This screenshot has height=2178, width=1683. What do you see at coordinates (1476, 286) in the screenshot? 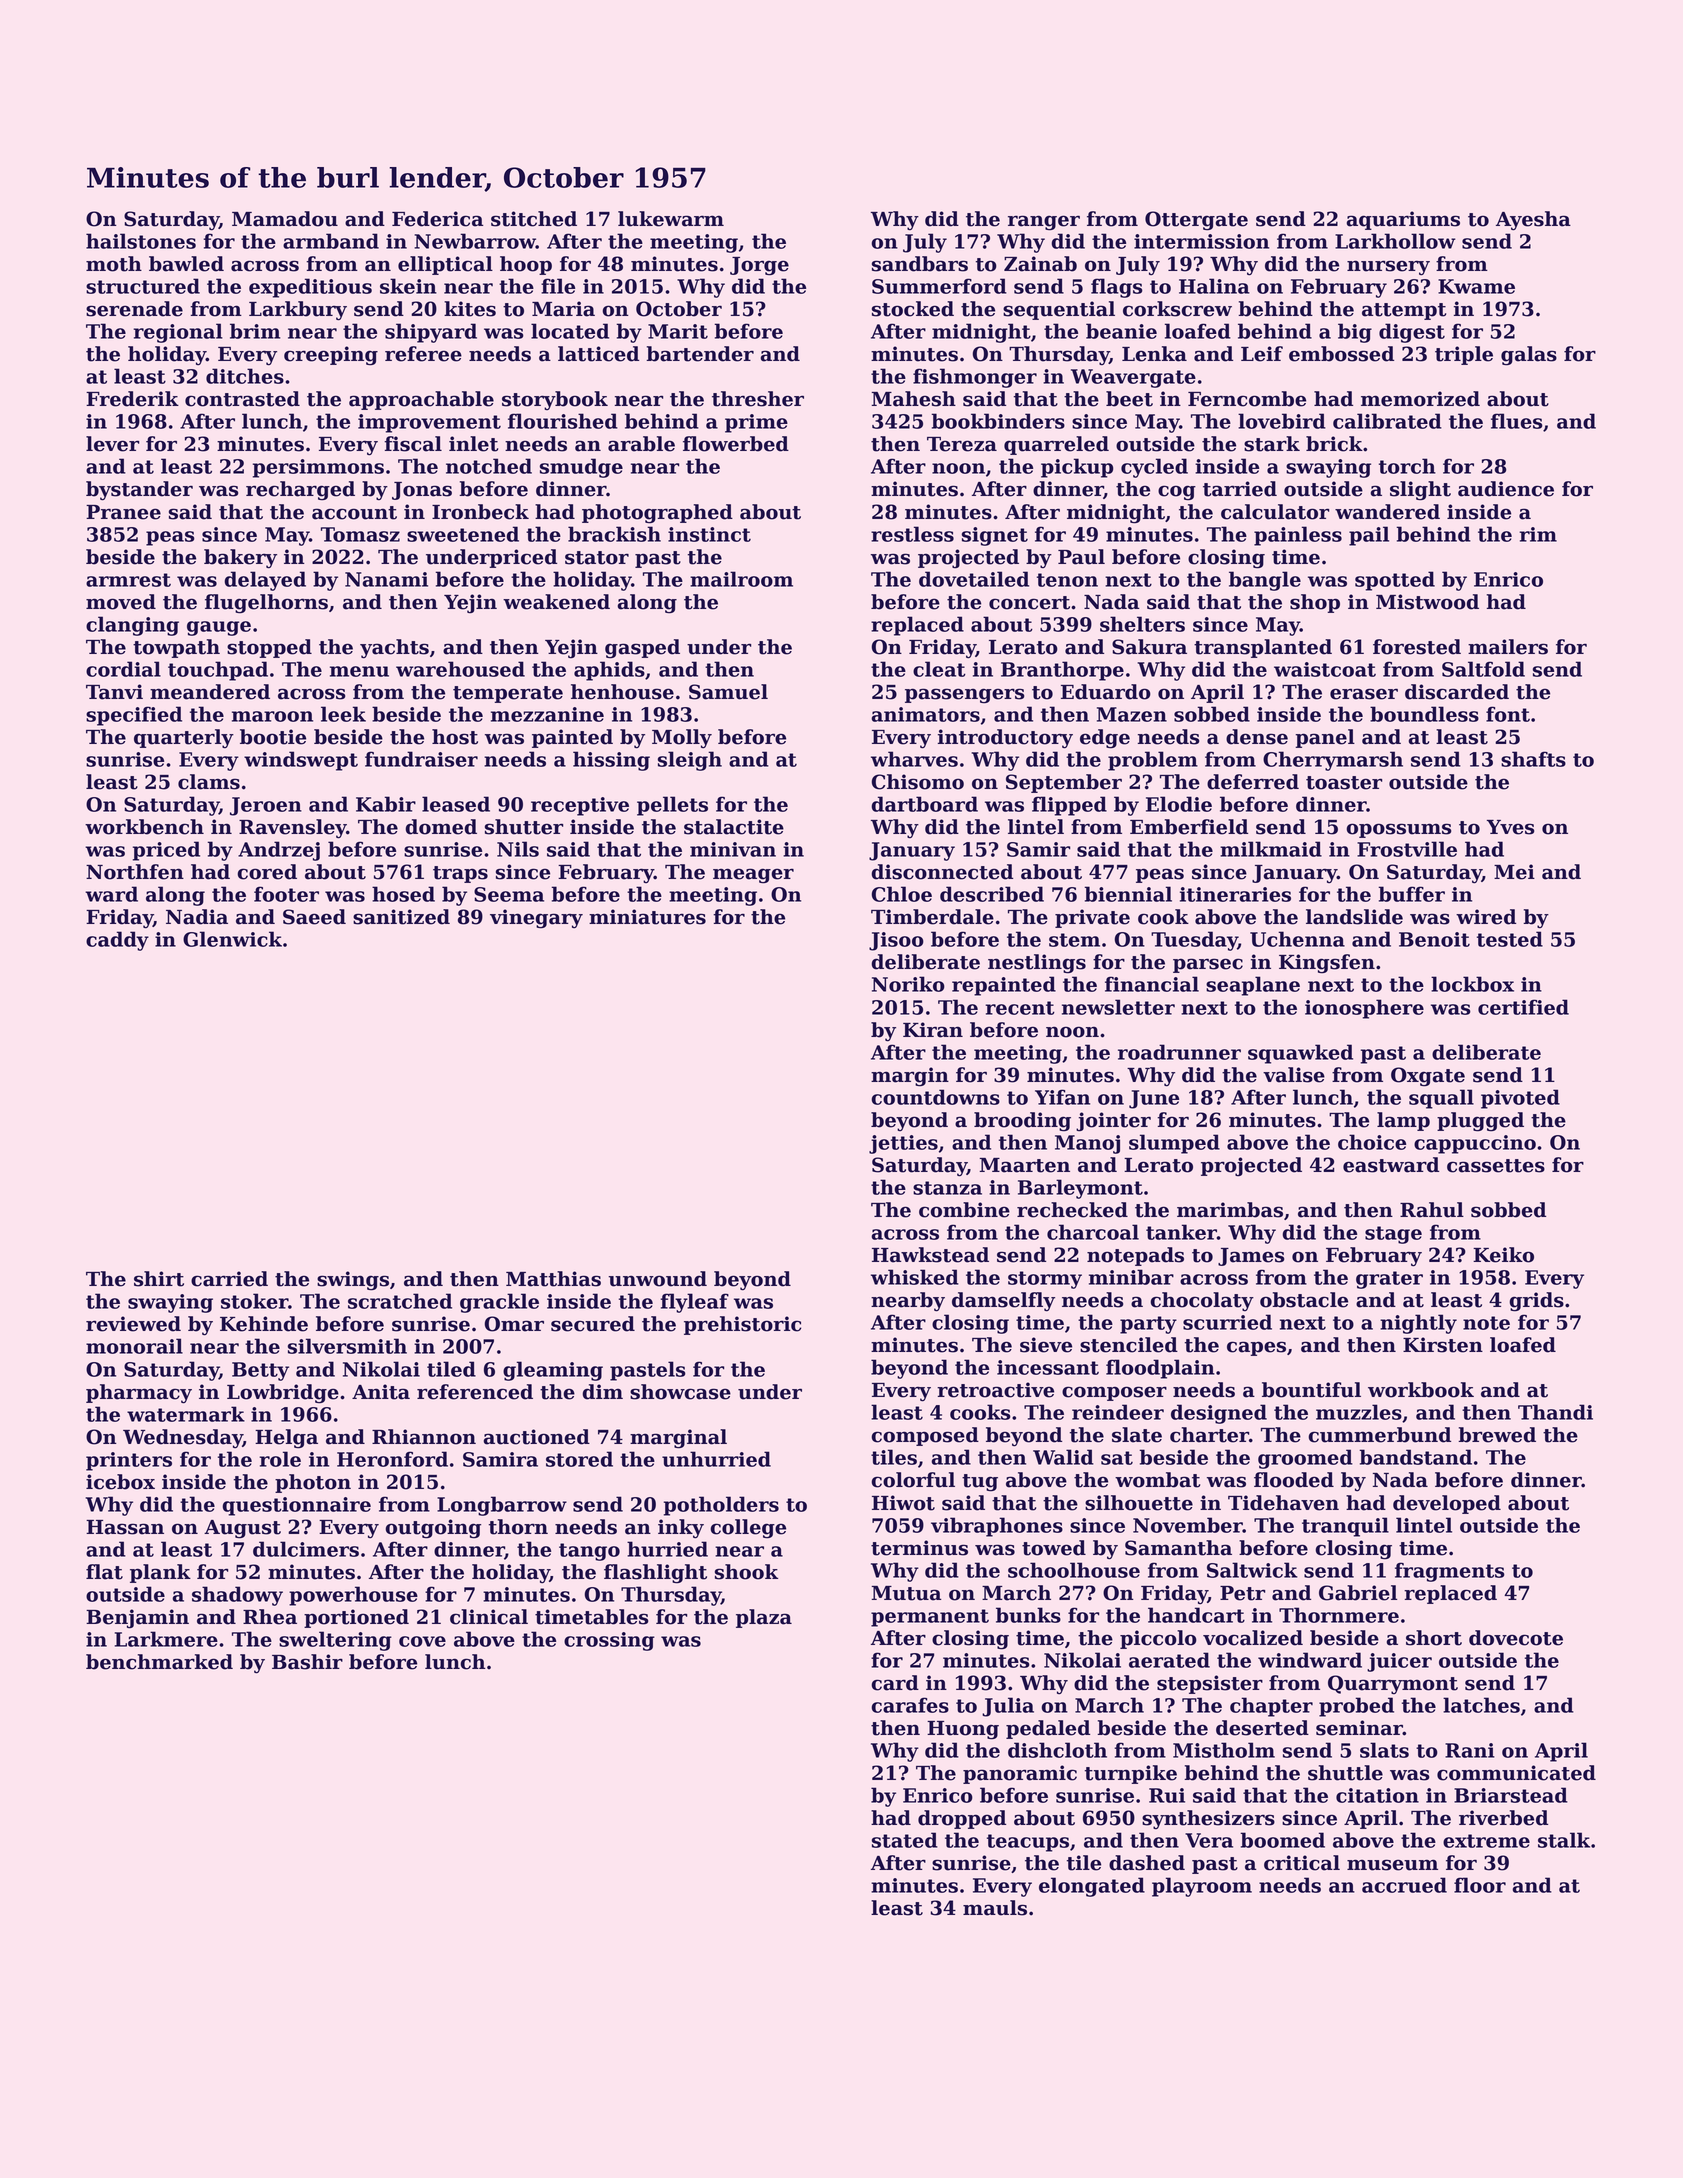
I see `Kwame` at bounding box center [1476, 286].
